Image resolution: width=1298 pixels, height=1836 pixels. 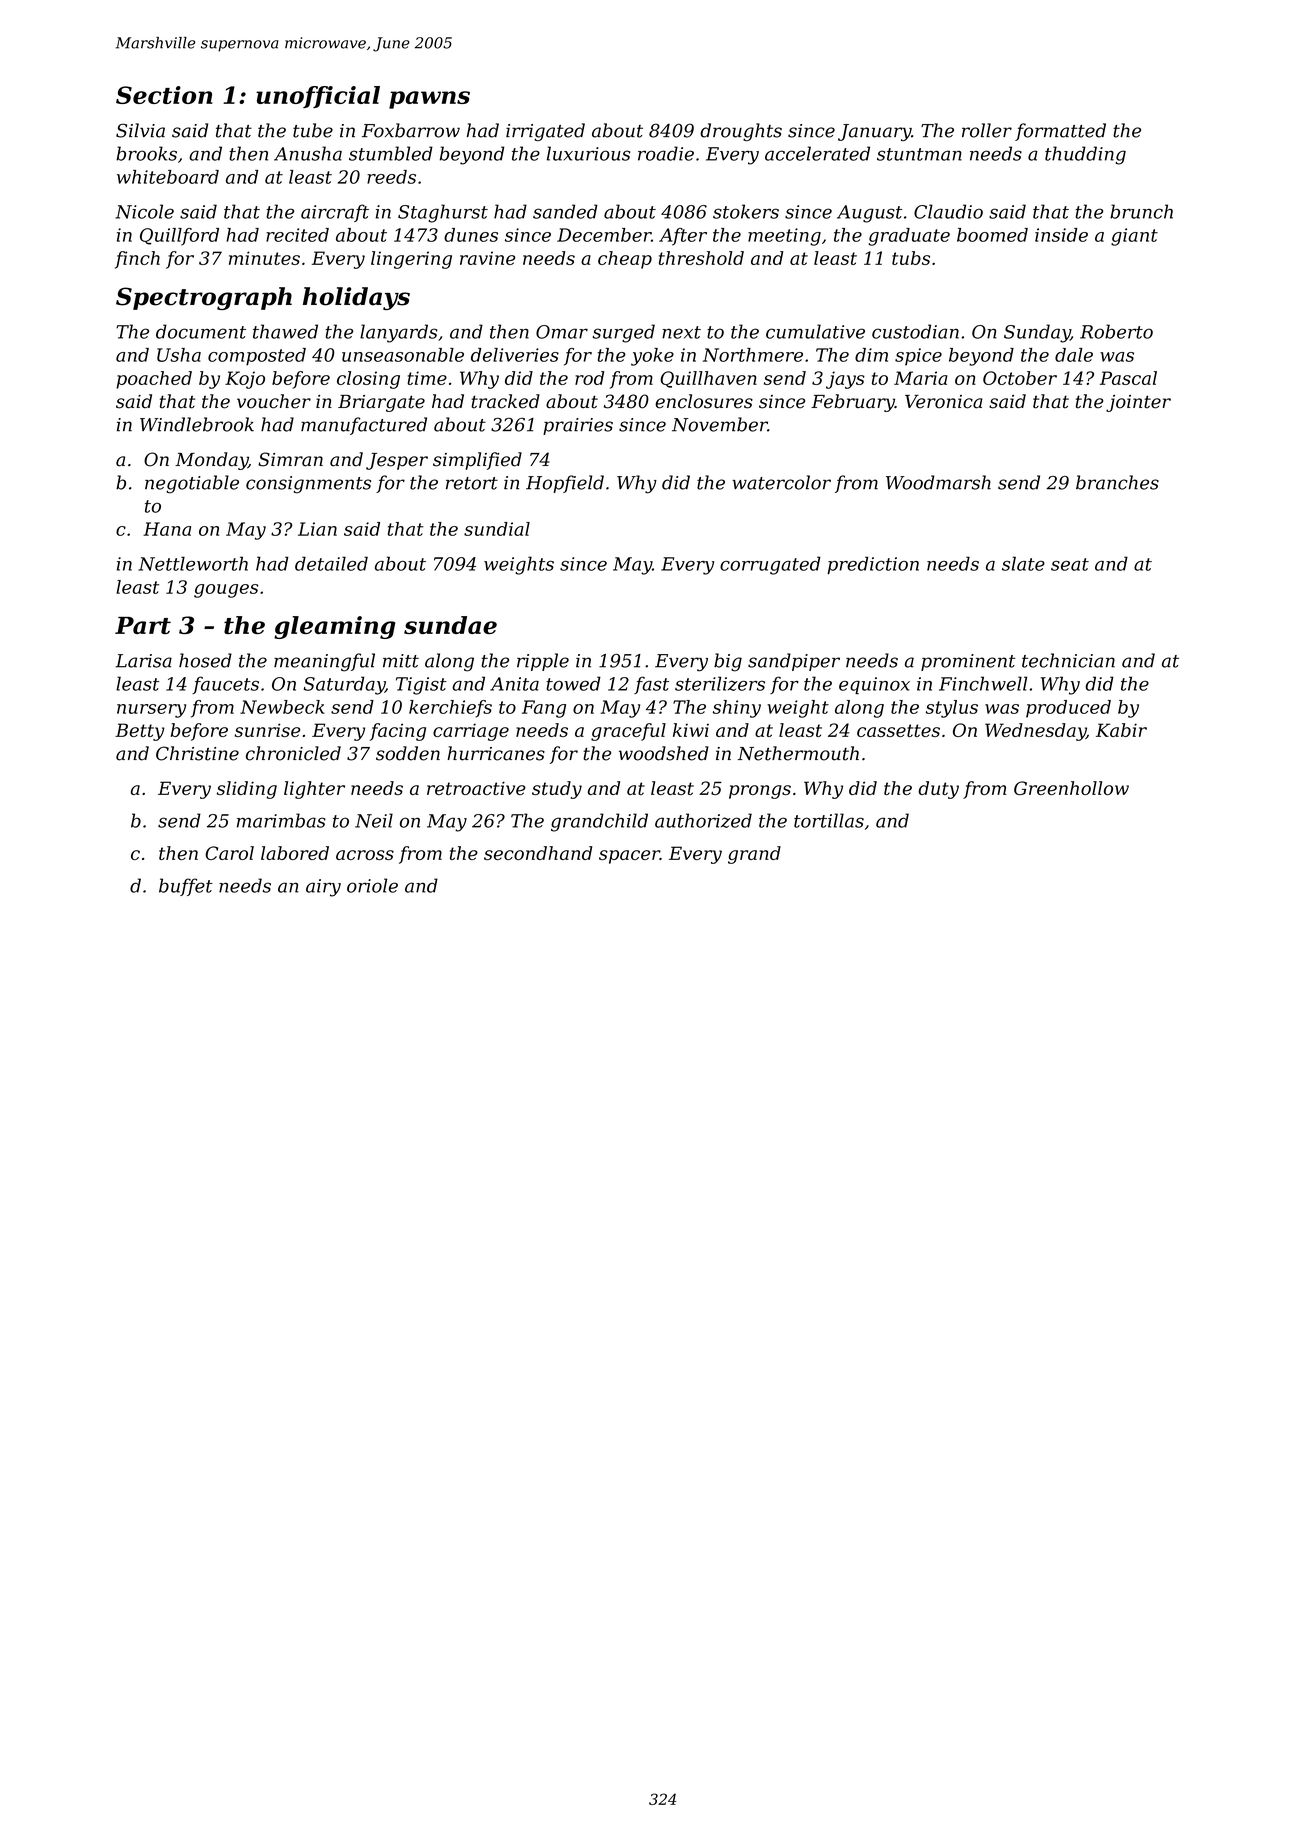 What do you see at coordinates (1020, 378) in the screenshot?
I see `October` at bounding box center [1020, 378].
